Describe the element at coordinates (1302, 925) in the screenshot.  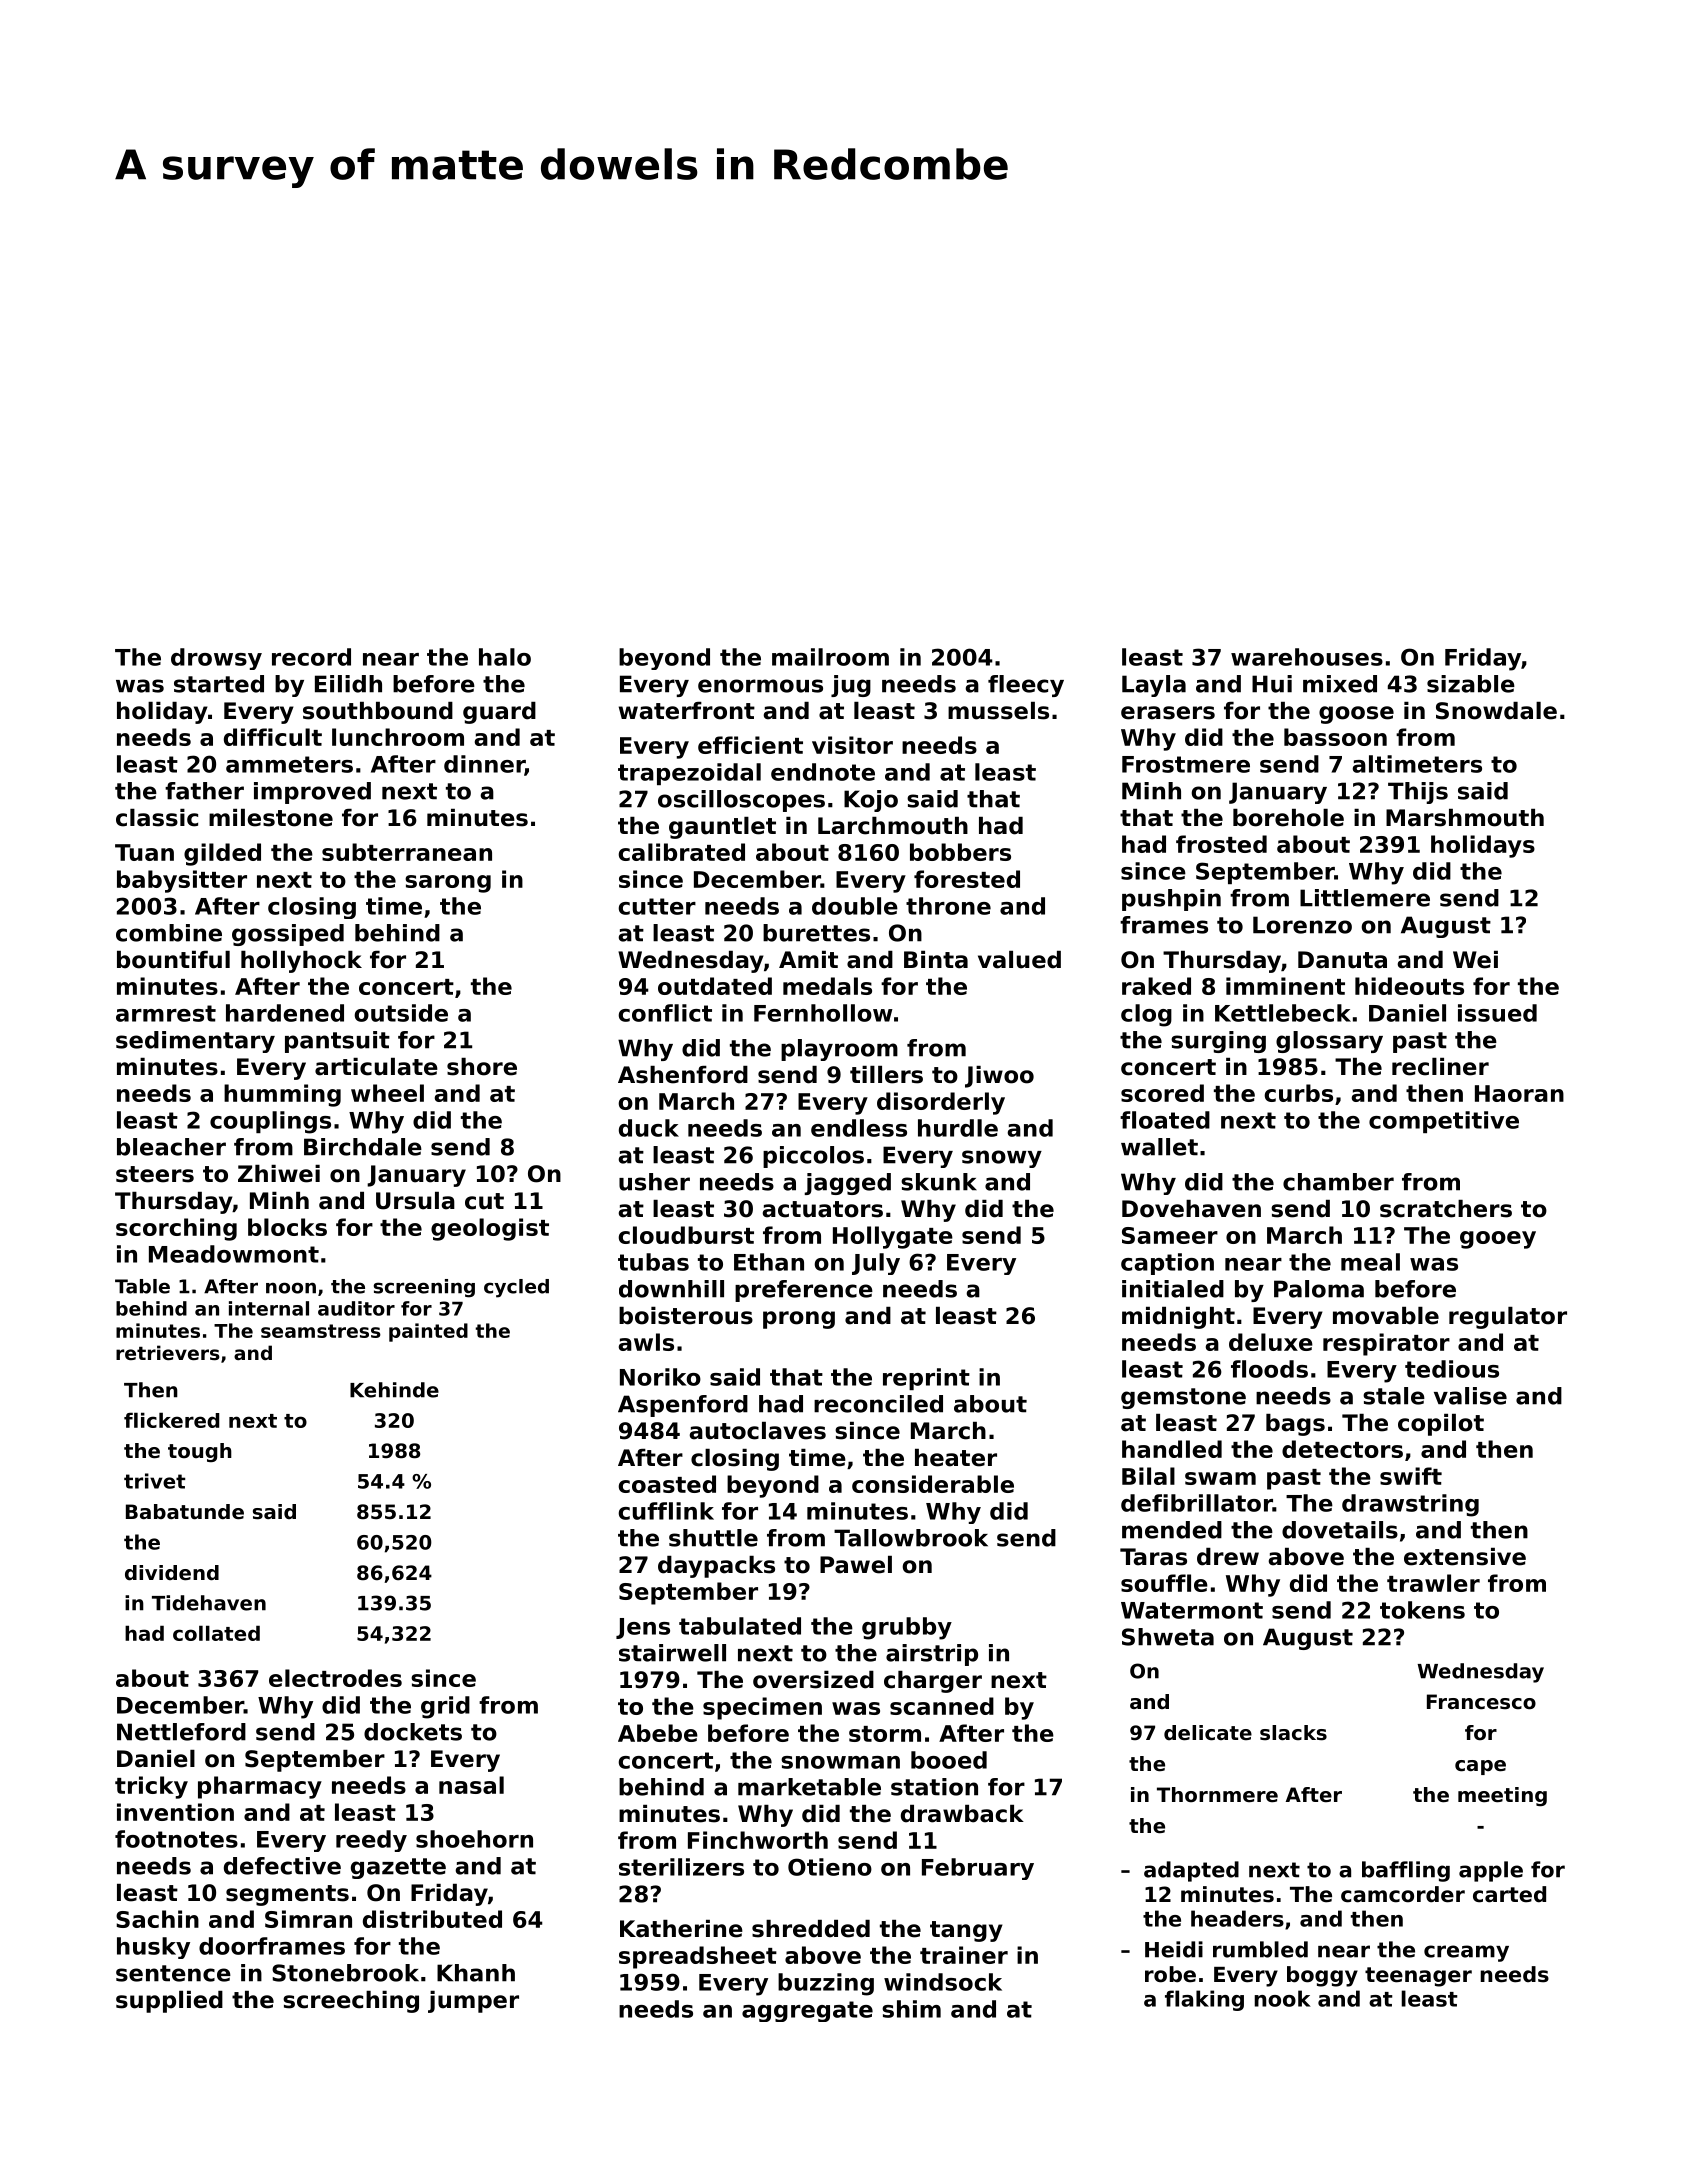
I see `Lorenzo` at that location.
